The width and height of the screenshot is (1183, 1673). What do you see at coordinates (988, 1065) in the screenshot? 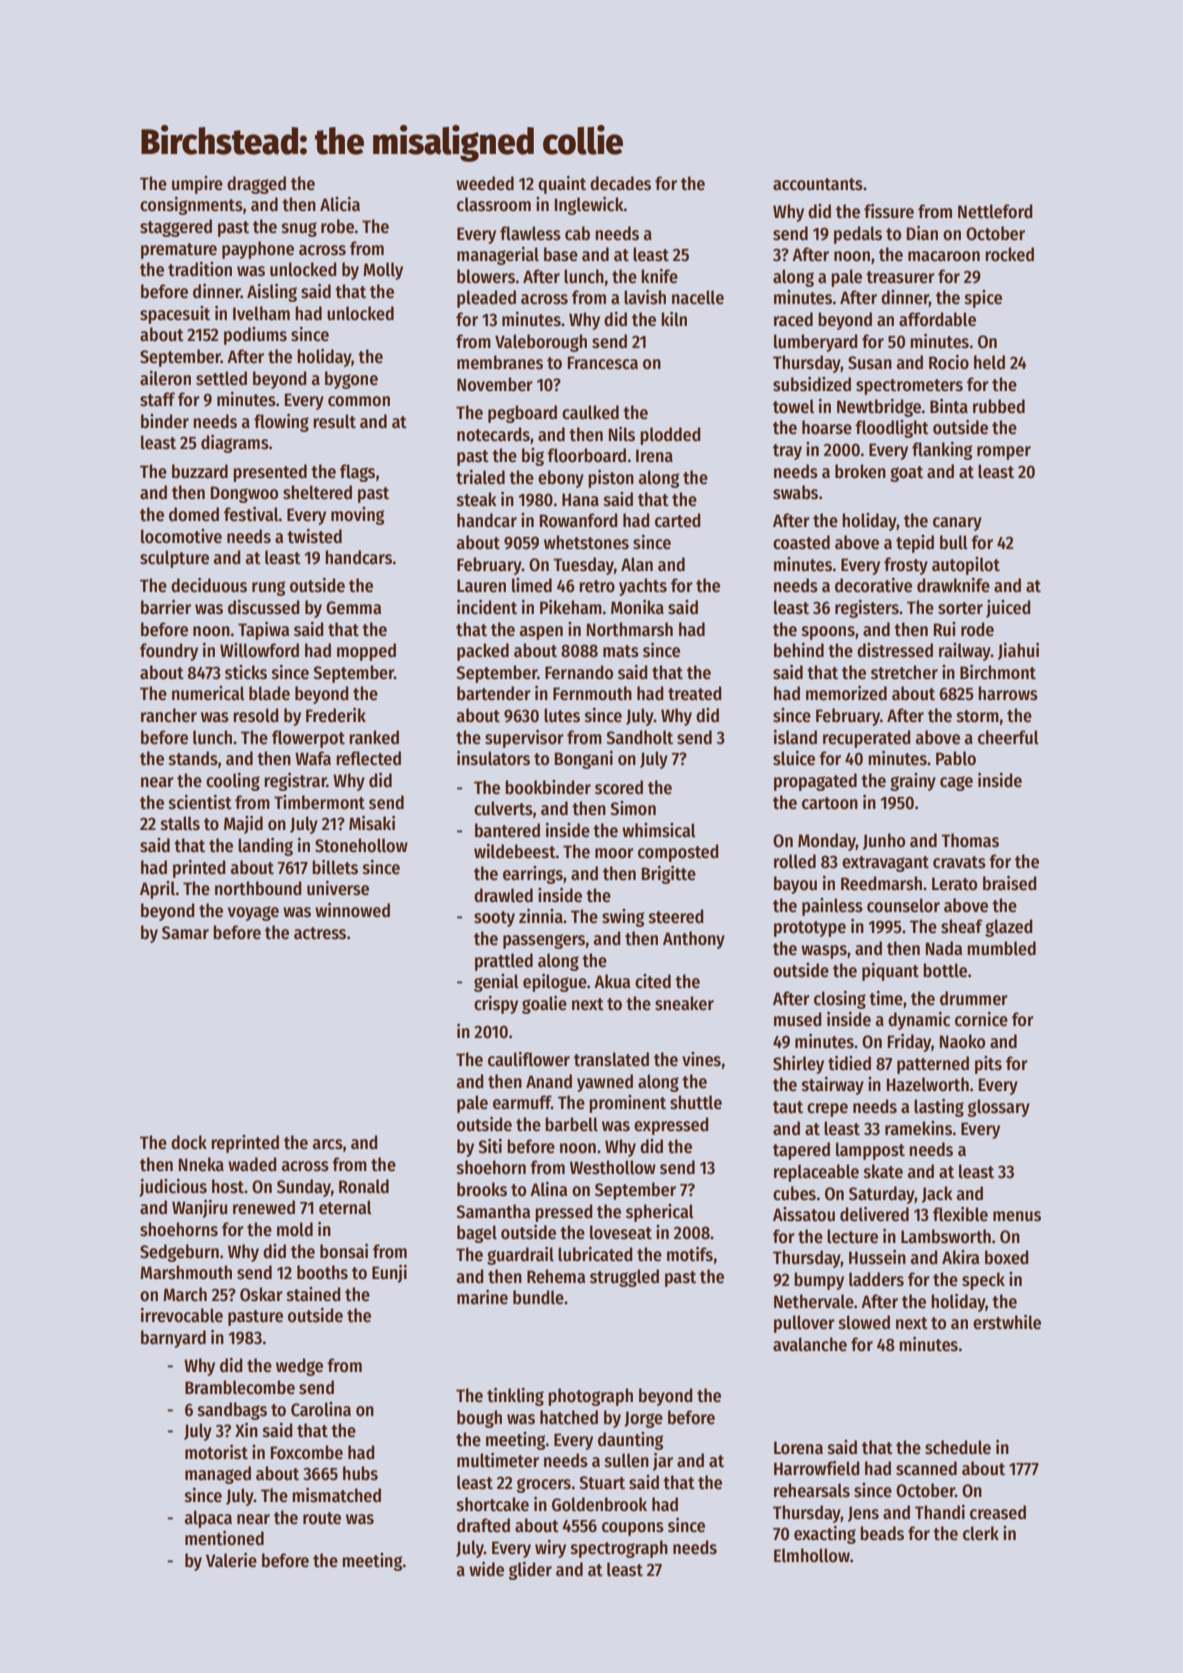
I see `pits` at bounding box center [988, 1065].
